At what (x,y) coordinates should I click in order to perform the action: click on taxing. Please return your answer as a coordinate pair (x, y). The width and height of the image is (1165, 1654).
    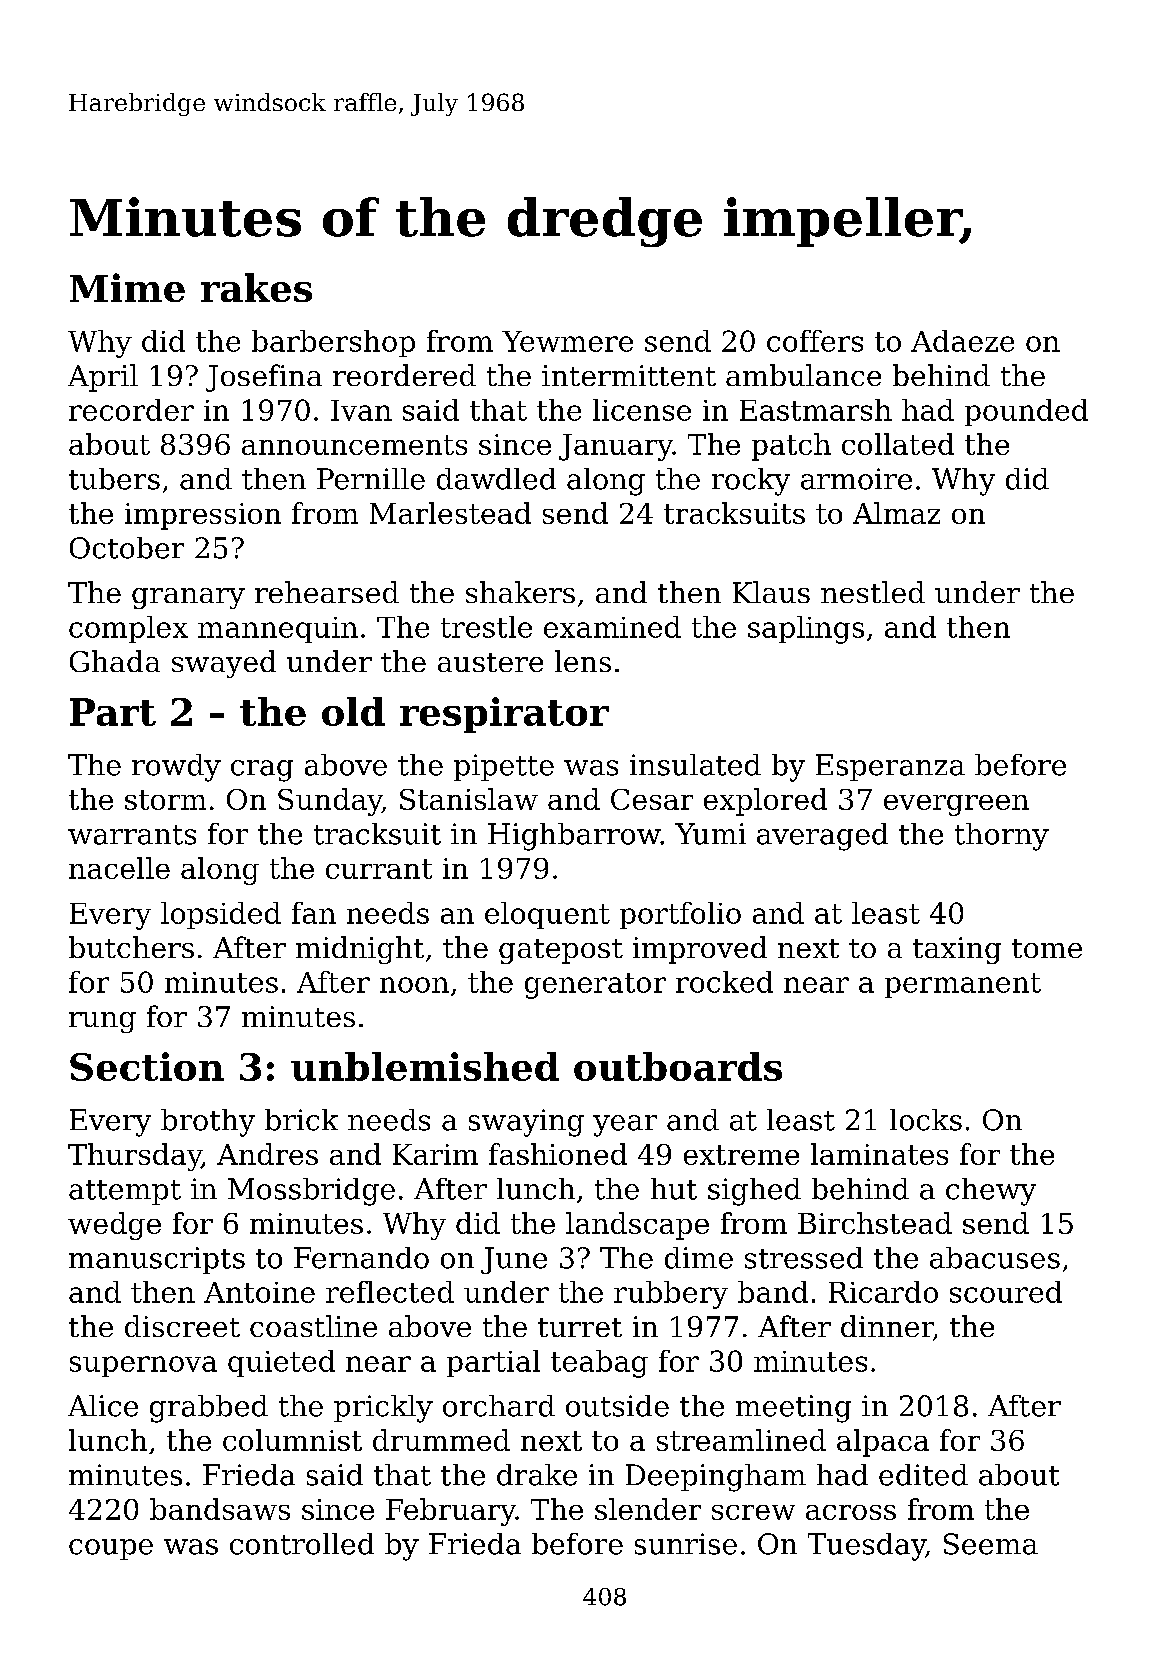
    Looking at the image, I should click on (957, 950).
